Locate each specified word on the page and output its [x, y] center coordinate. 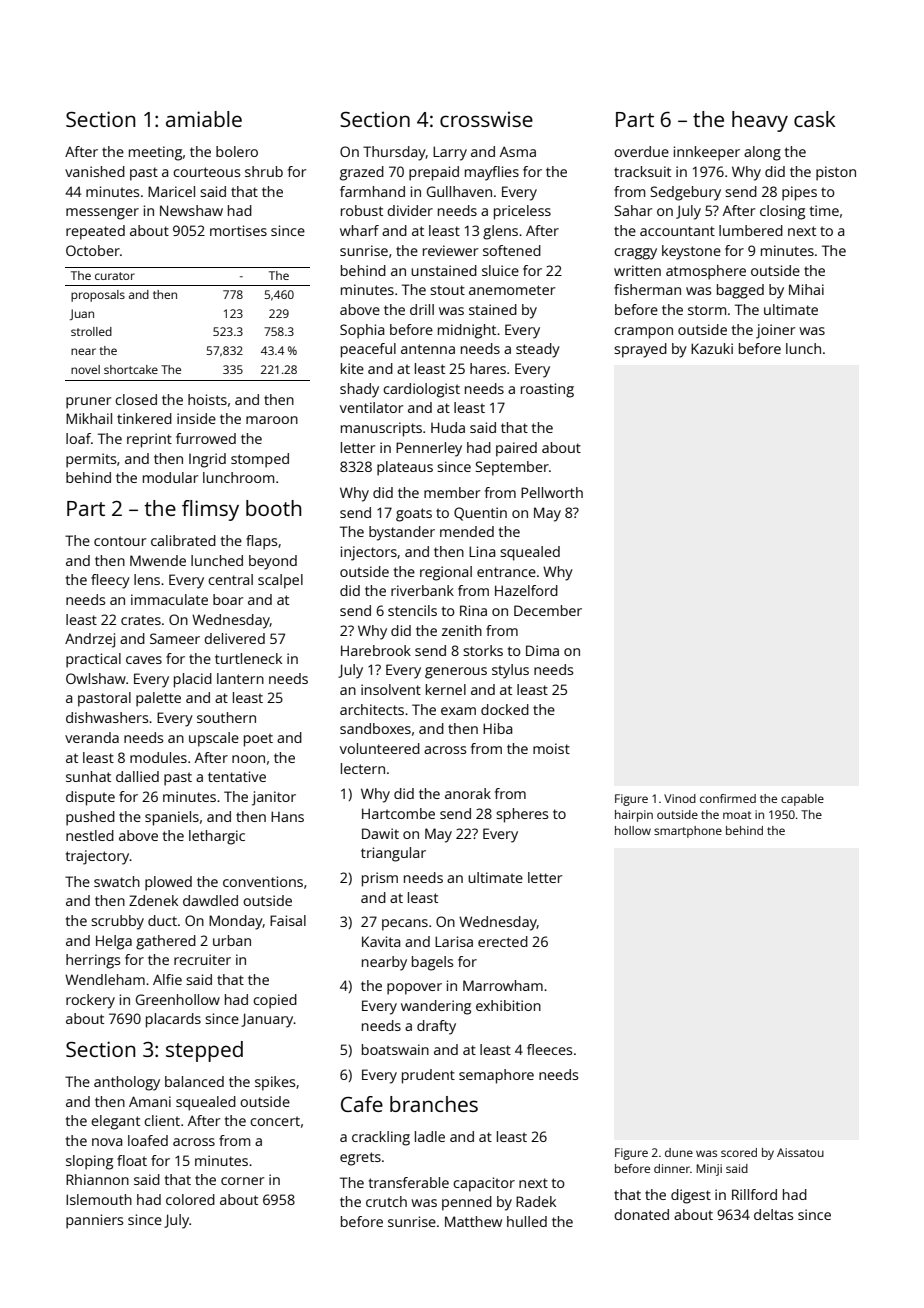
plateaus [405, 468]
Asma [518, 151]
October [93, 250]
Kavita [381, 941]
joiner [775, 331]
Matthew [473, 1221]
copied [275, 1001]
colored [190, 1199]
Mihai [806, 289]
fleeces [549, 1049]
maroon [272, 420]
